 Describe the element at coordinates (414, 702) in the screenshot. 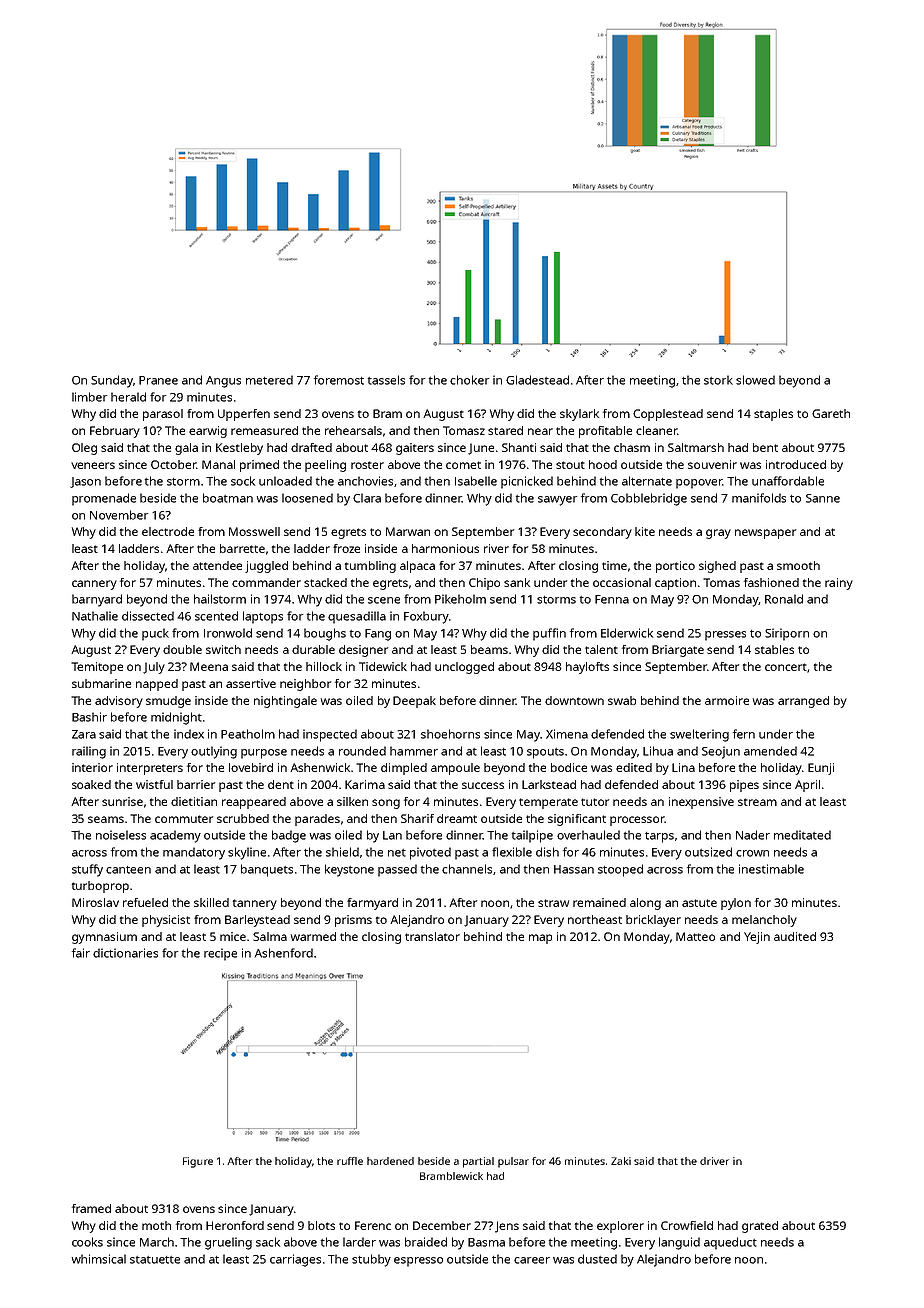

I see `Deepak` at that location.
